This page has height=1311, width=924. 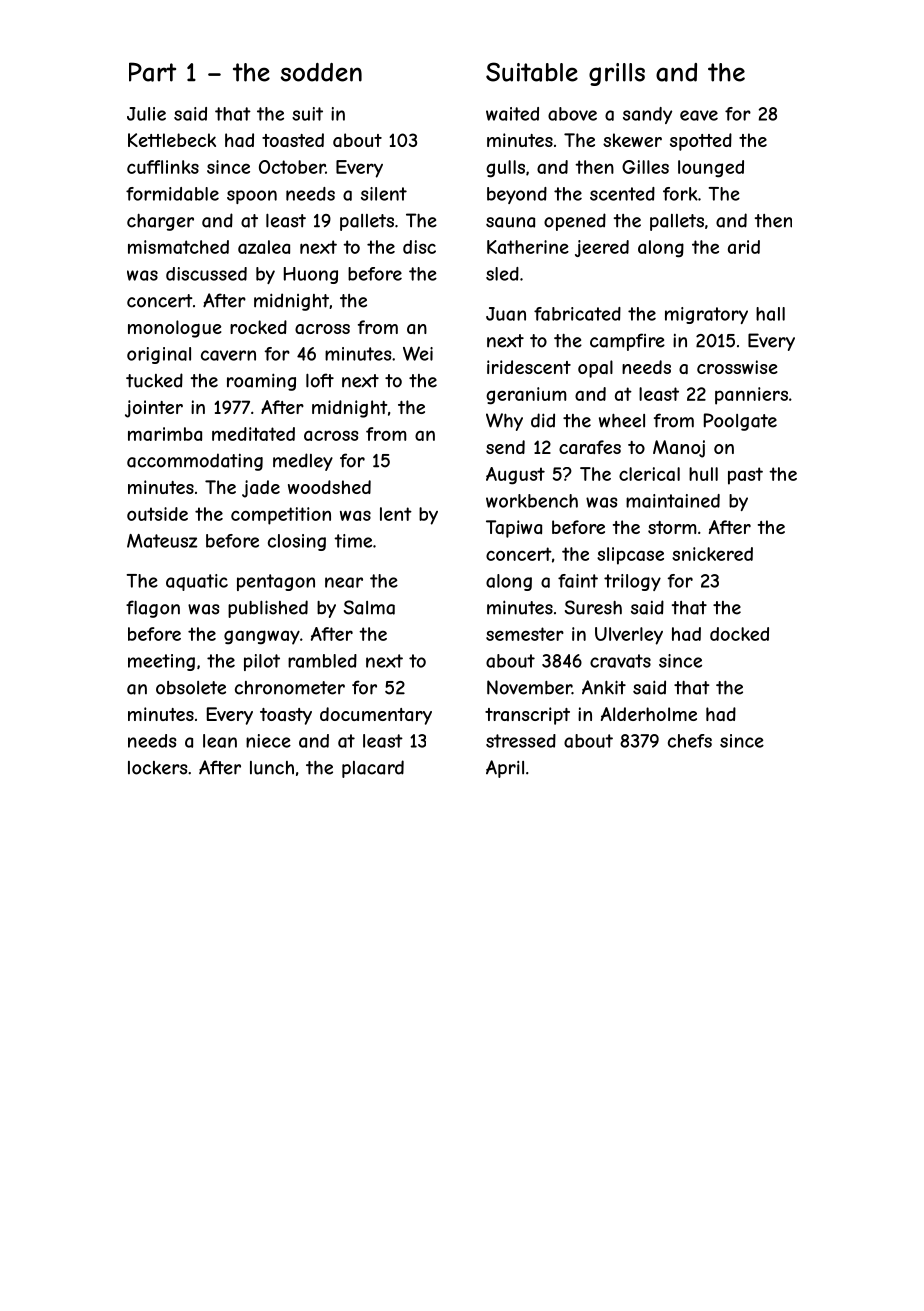 I want to click on jointer, so click(x=154, y=409).
